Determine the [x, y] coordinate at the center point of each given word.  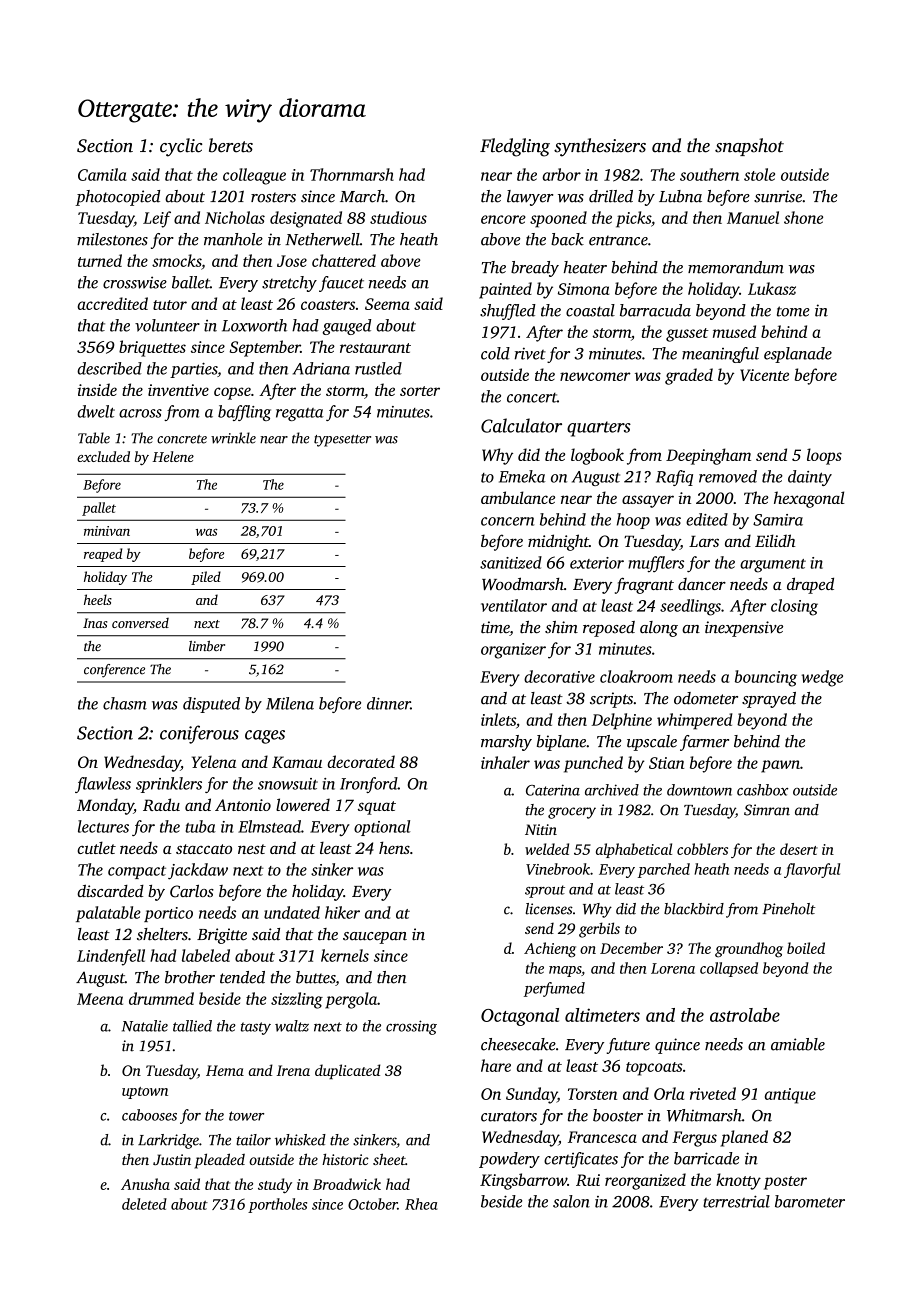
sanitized [511, 562]
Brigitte [222, 936]
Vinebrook [558, 869]
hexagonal [809, 499]
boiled [806, 948]
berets [231, 145]
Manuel [753, 217]
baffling [244, 413]
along [659, 629]
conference [114, 671]
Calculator [521, 425]
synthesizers [600, 147]
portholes [277, 1205]
